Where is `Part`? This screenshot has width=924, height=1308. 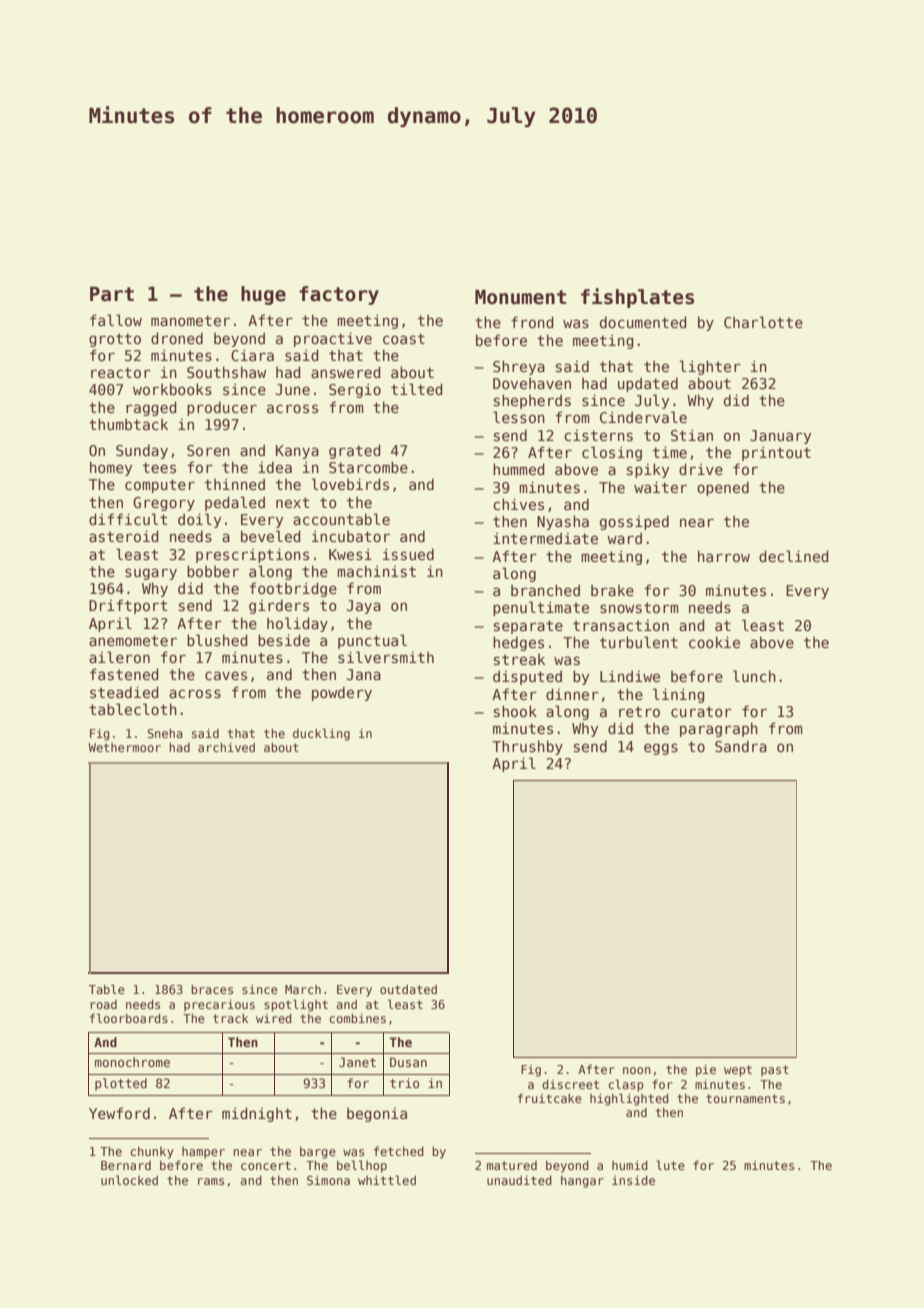 Part is located at coordinates (112, 294).
